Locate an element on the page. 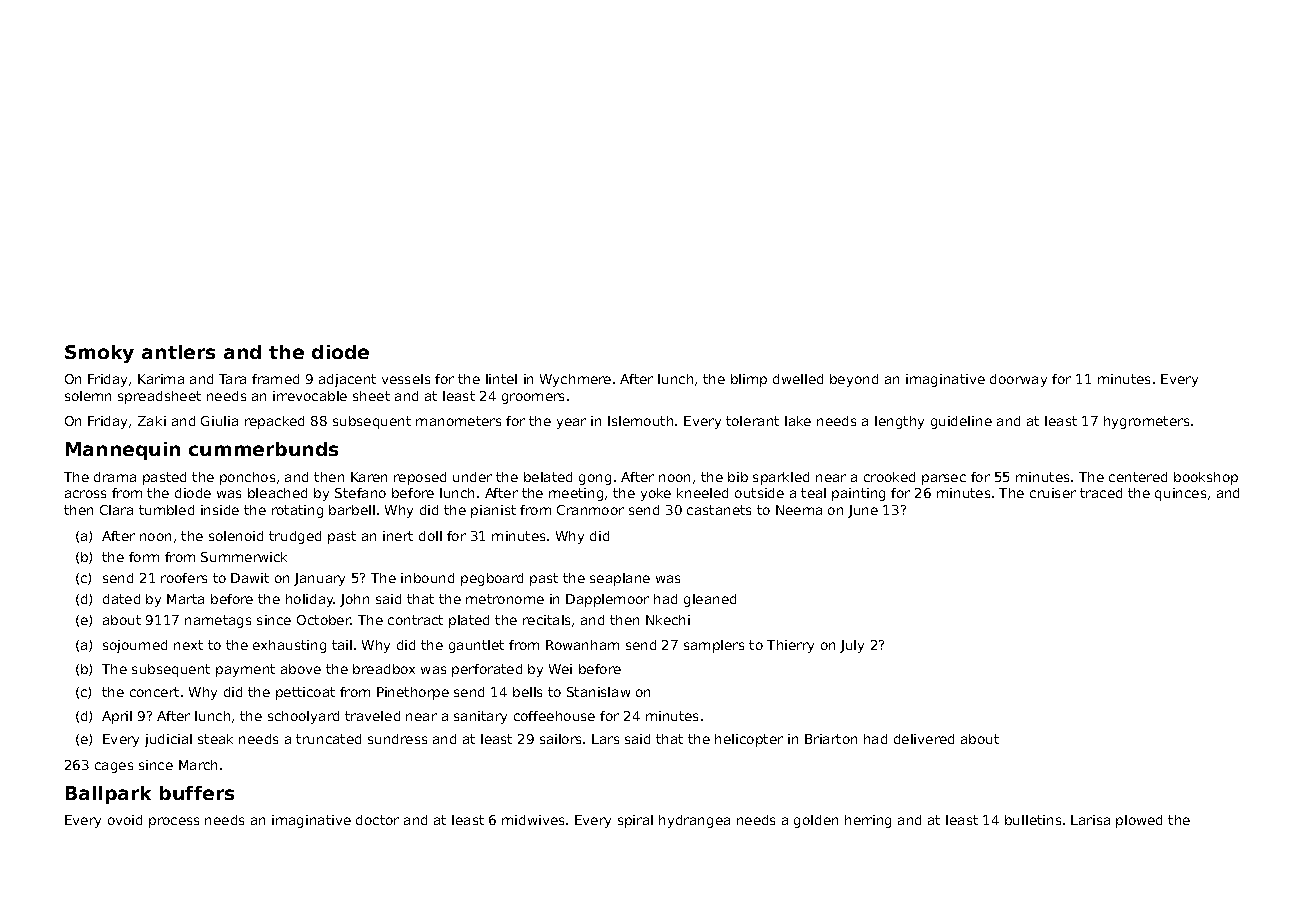  groomers is located at coordinates (533, 398).
